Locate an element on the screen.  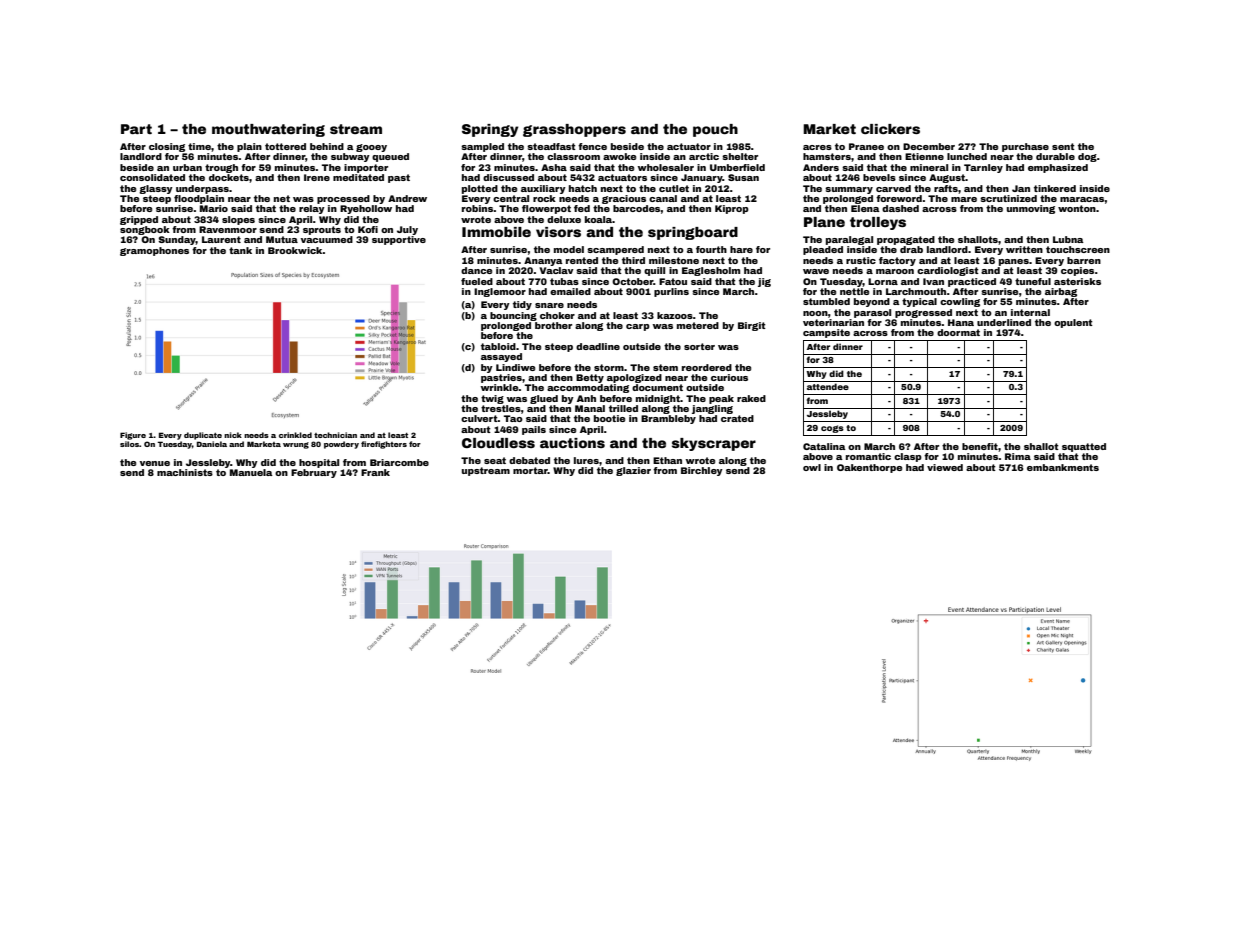
doormat is located at coordinates (958, 332).
